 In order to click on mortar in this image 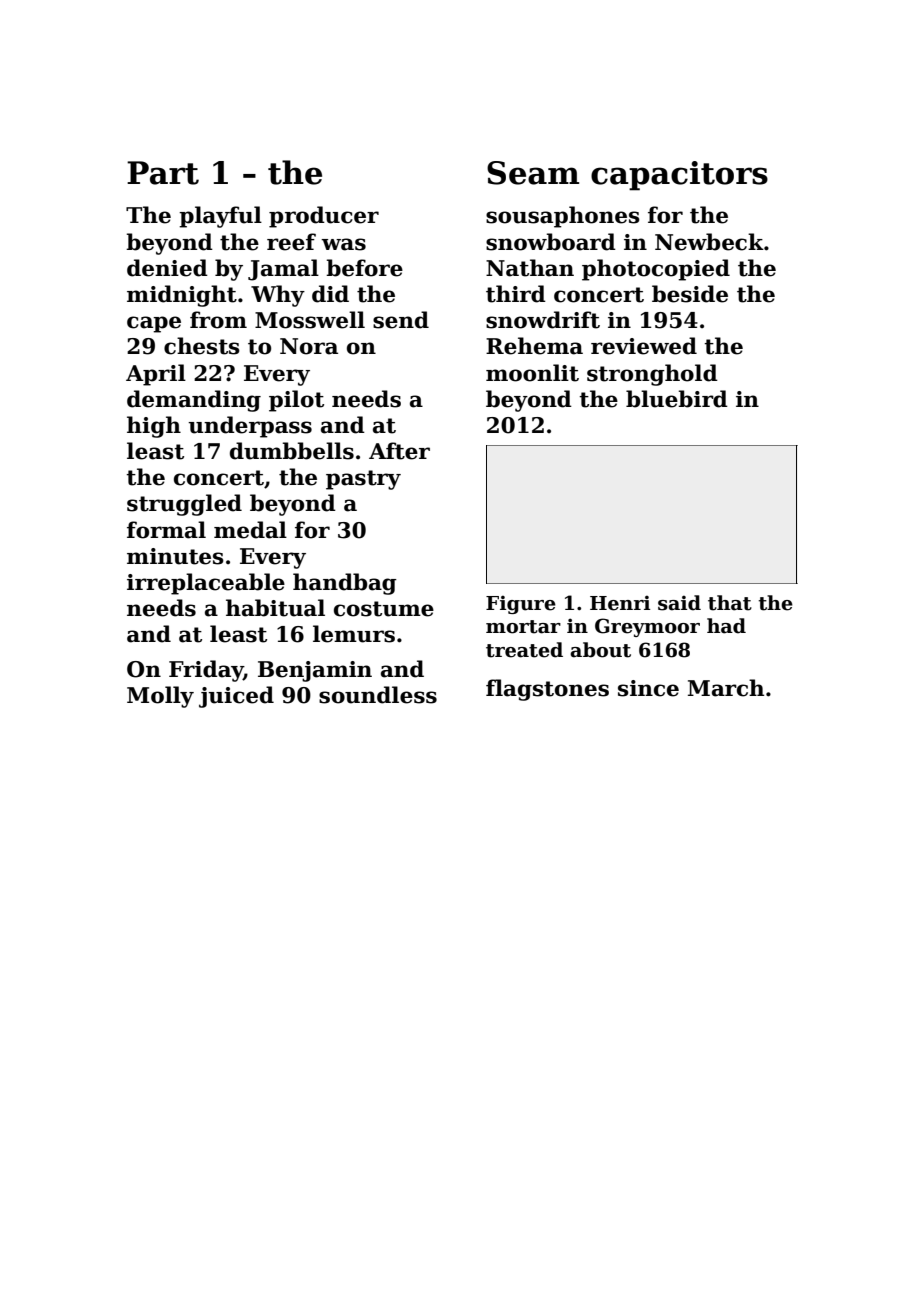, I will do `click(523, 627)`.
